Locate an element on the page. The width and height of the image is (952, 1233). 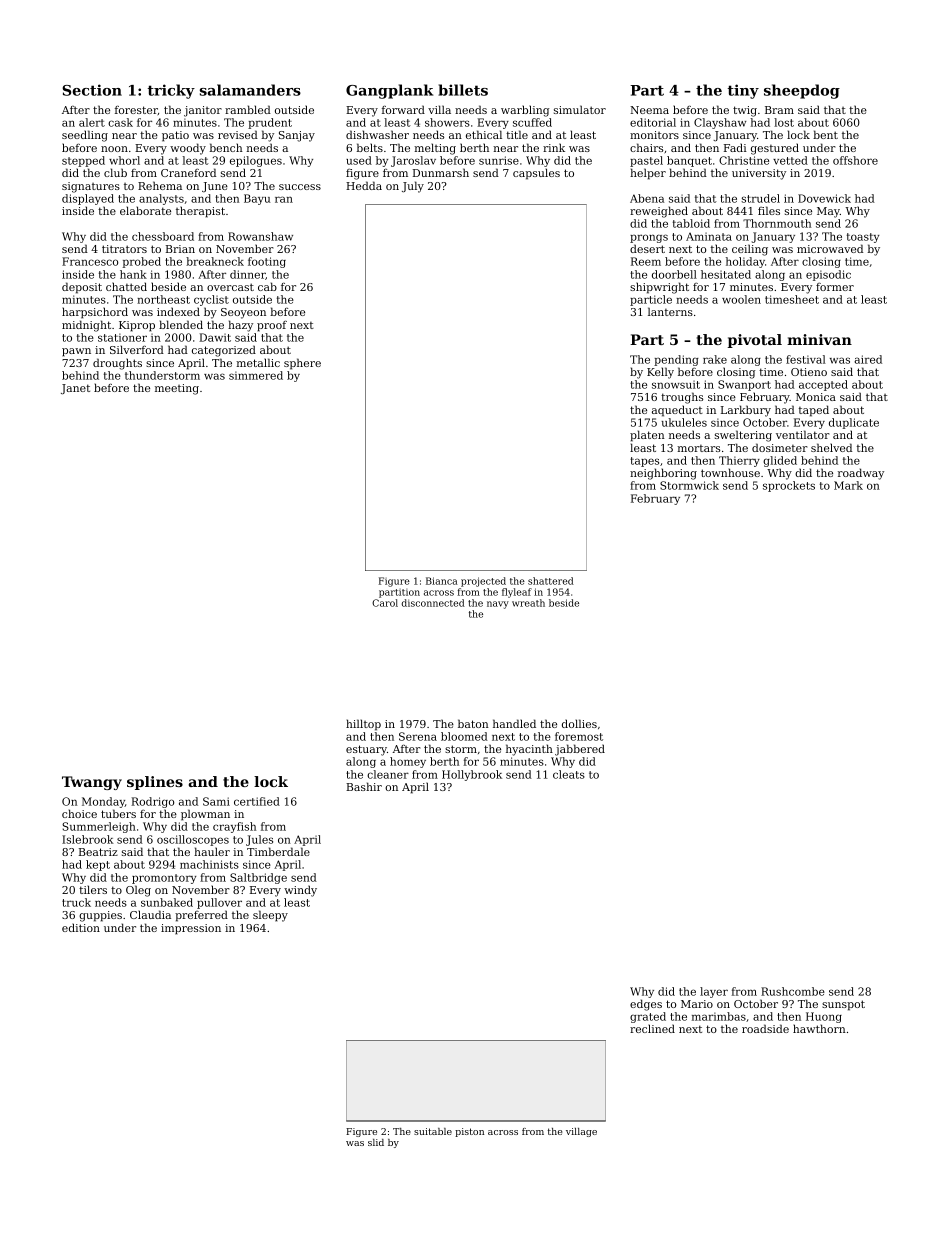
truck is located at coordinates (76, 902).
